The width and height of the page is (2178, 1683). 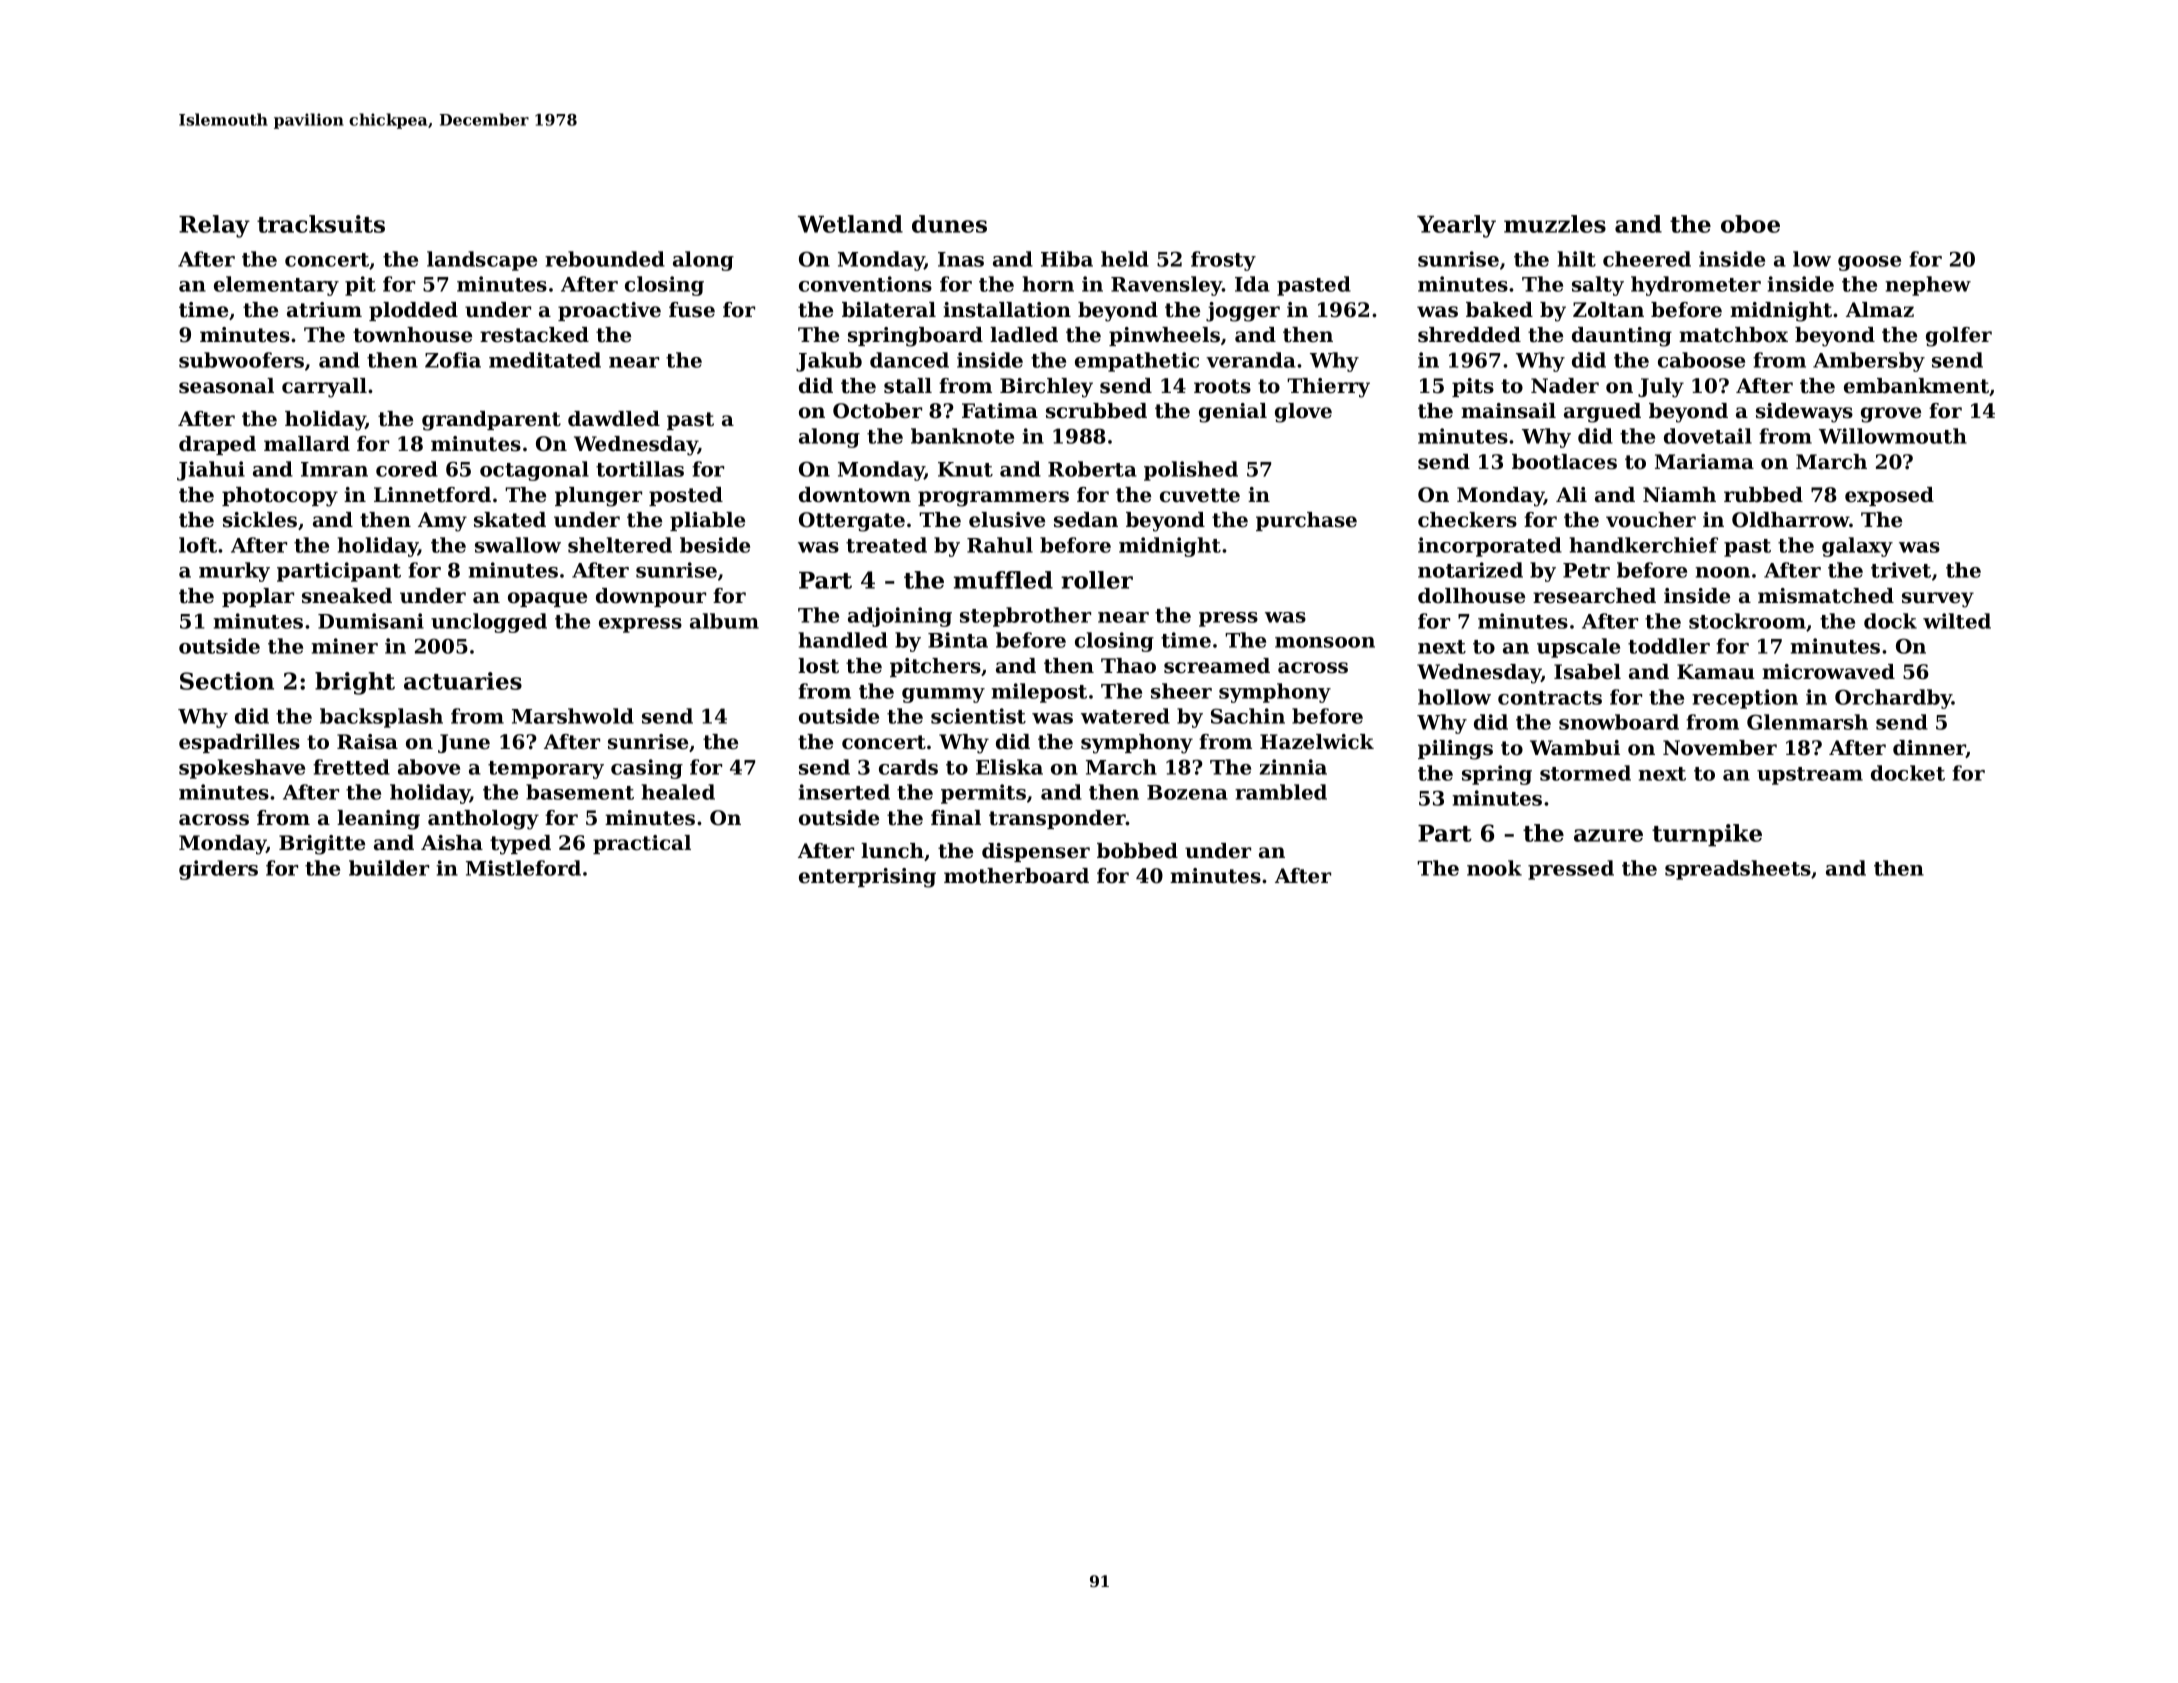 I want to click on roots, so click(x=1222, y=386).
